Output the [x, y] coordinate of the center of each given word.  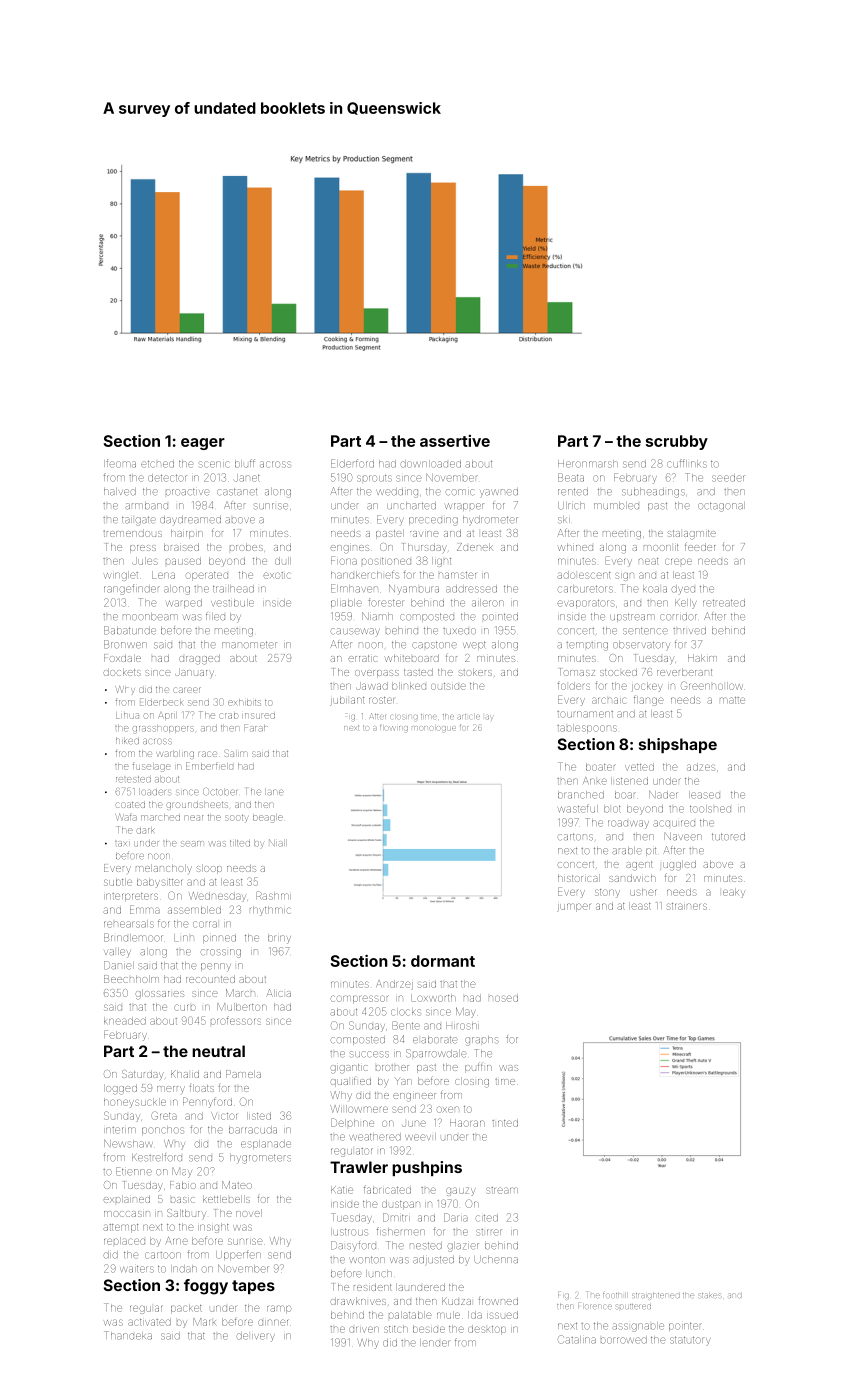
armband [146, 506]
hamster [457, 575]
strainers [687, 906]
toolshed [710, 809]
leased [704, 795]
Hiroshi [462, 1026]
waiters [137, 1269]
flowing [394, 728]
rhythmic [270, 911]
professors [236, 1020]
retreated [724, 603]
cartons [575, 837]
